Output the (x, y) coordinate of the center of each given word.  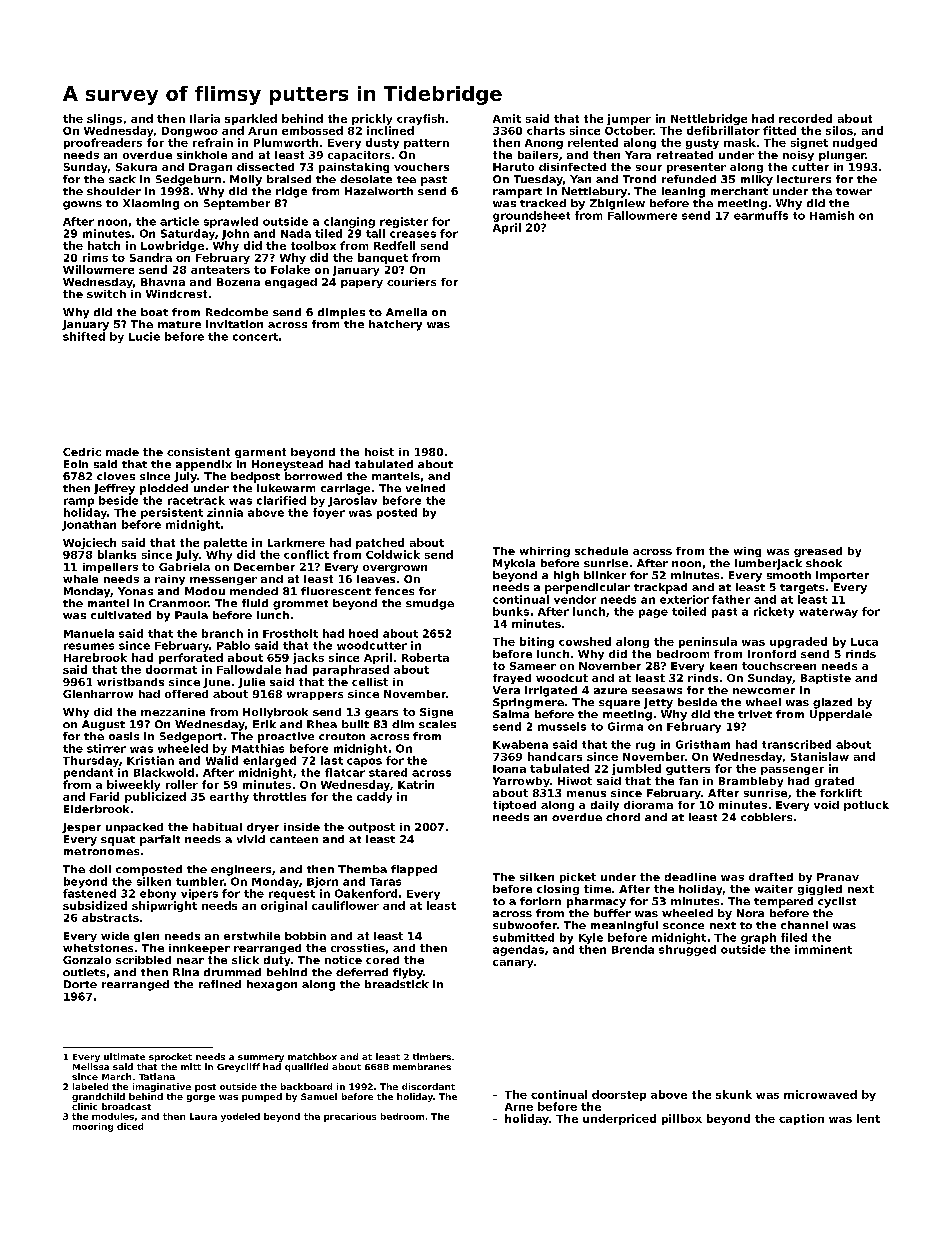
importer (842, 576)
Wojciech (89, 543)
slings (104, 119)
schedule (601, 551)
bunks (511, 611)
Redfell (394, 245)
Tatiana (157, 1076)
